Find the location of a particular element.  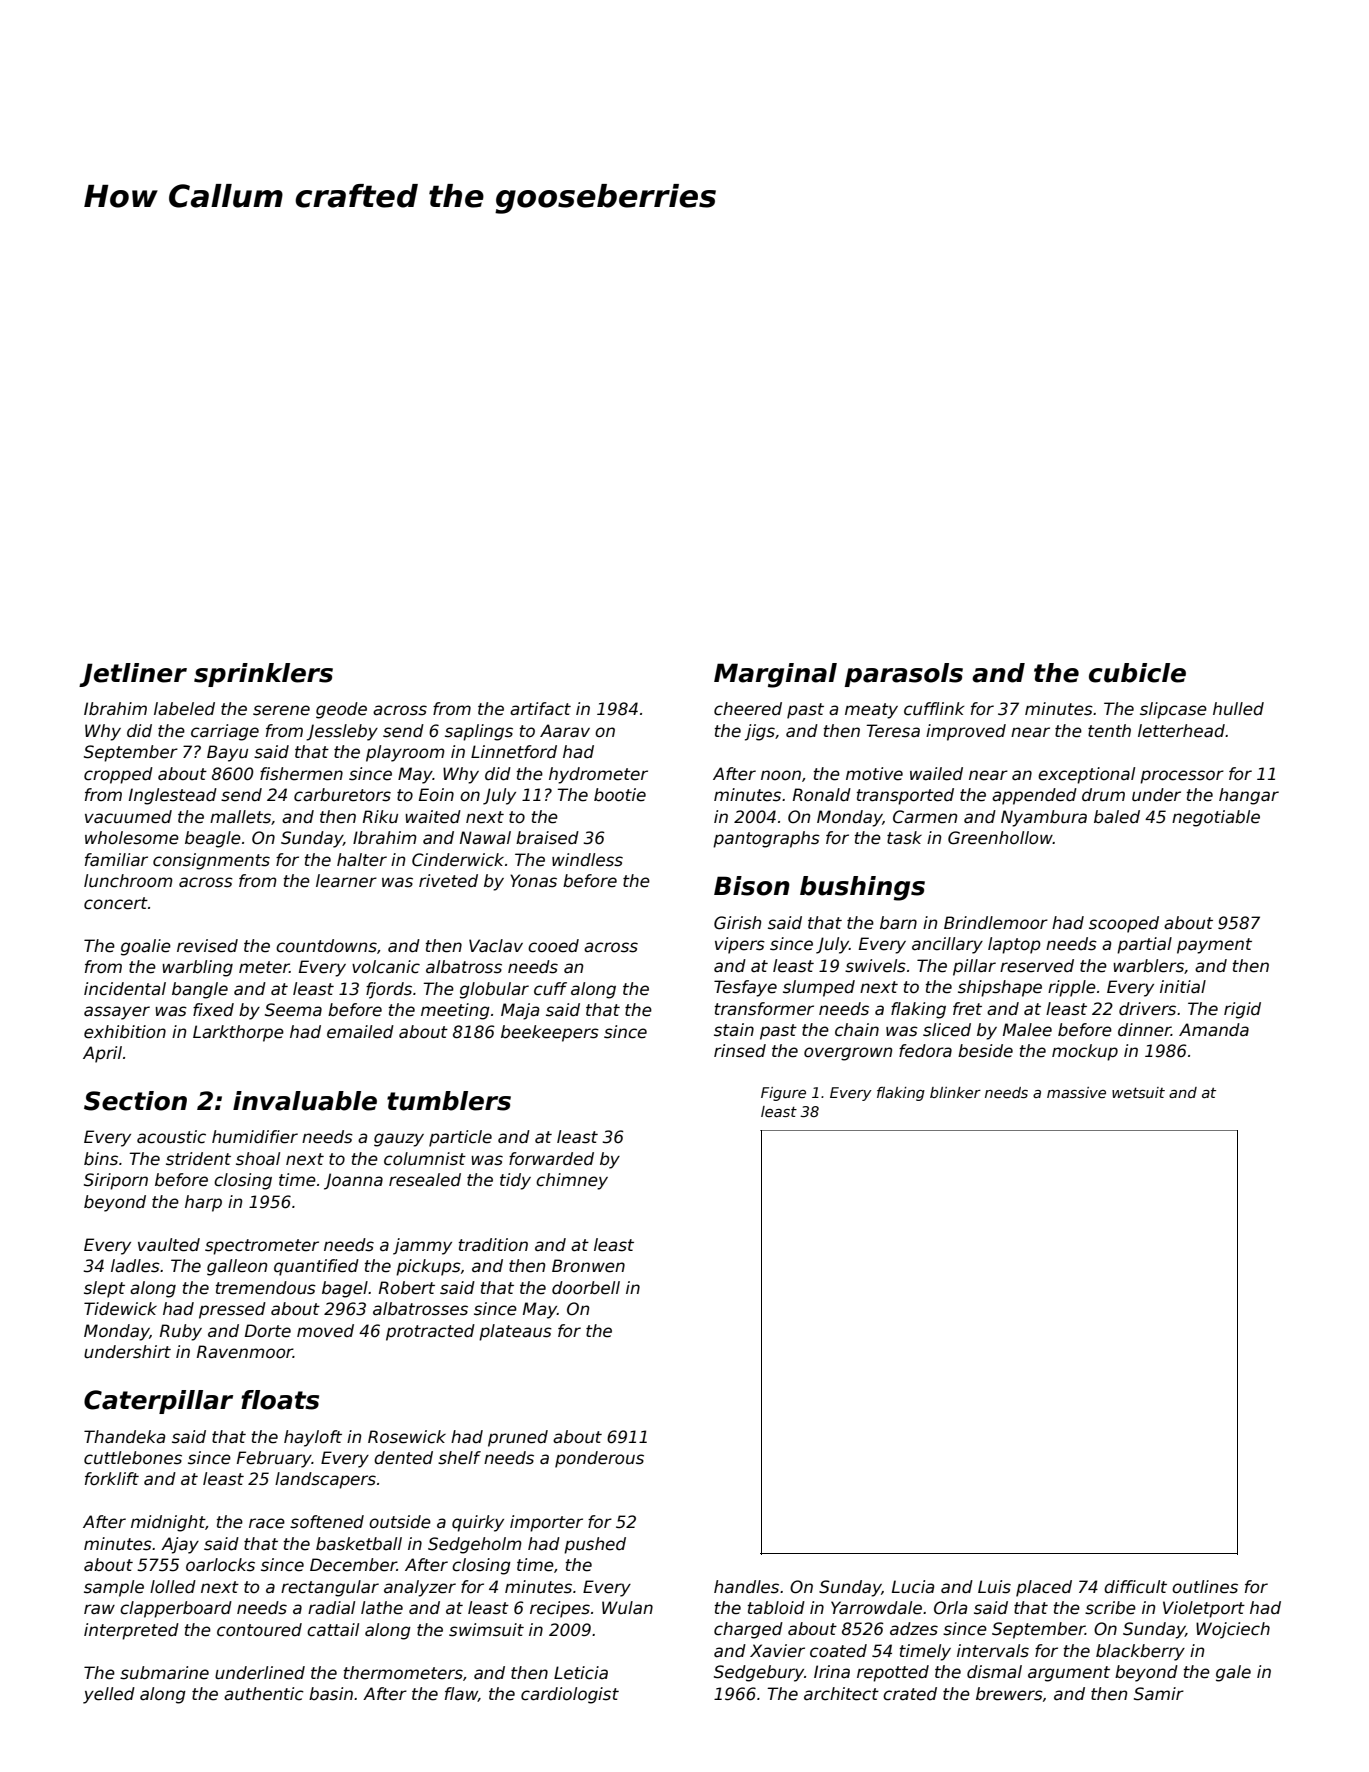

cubicle is located at coordinates (1137, 673).
